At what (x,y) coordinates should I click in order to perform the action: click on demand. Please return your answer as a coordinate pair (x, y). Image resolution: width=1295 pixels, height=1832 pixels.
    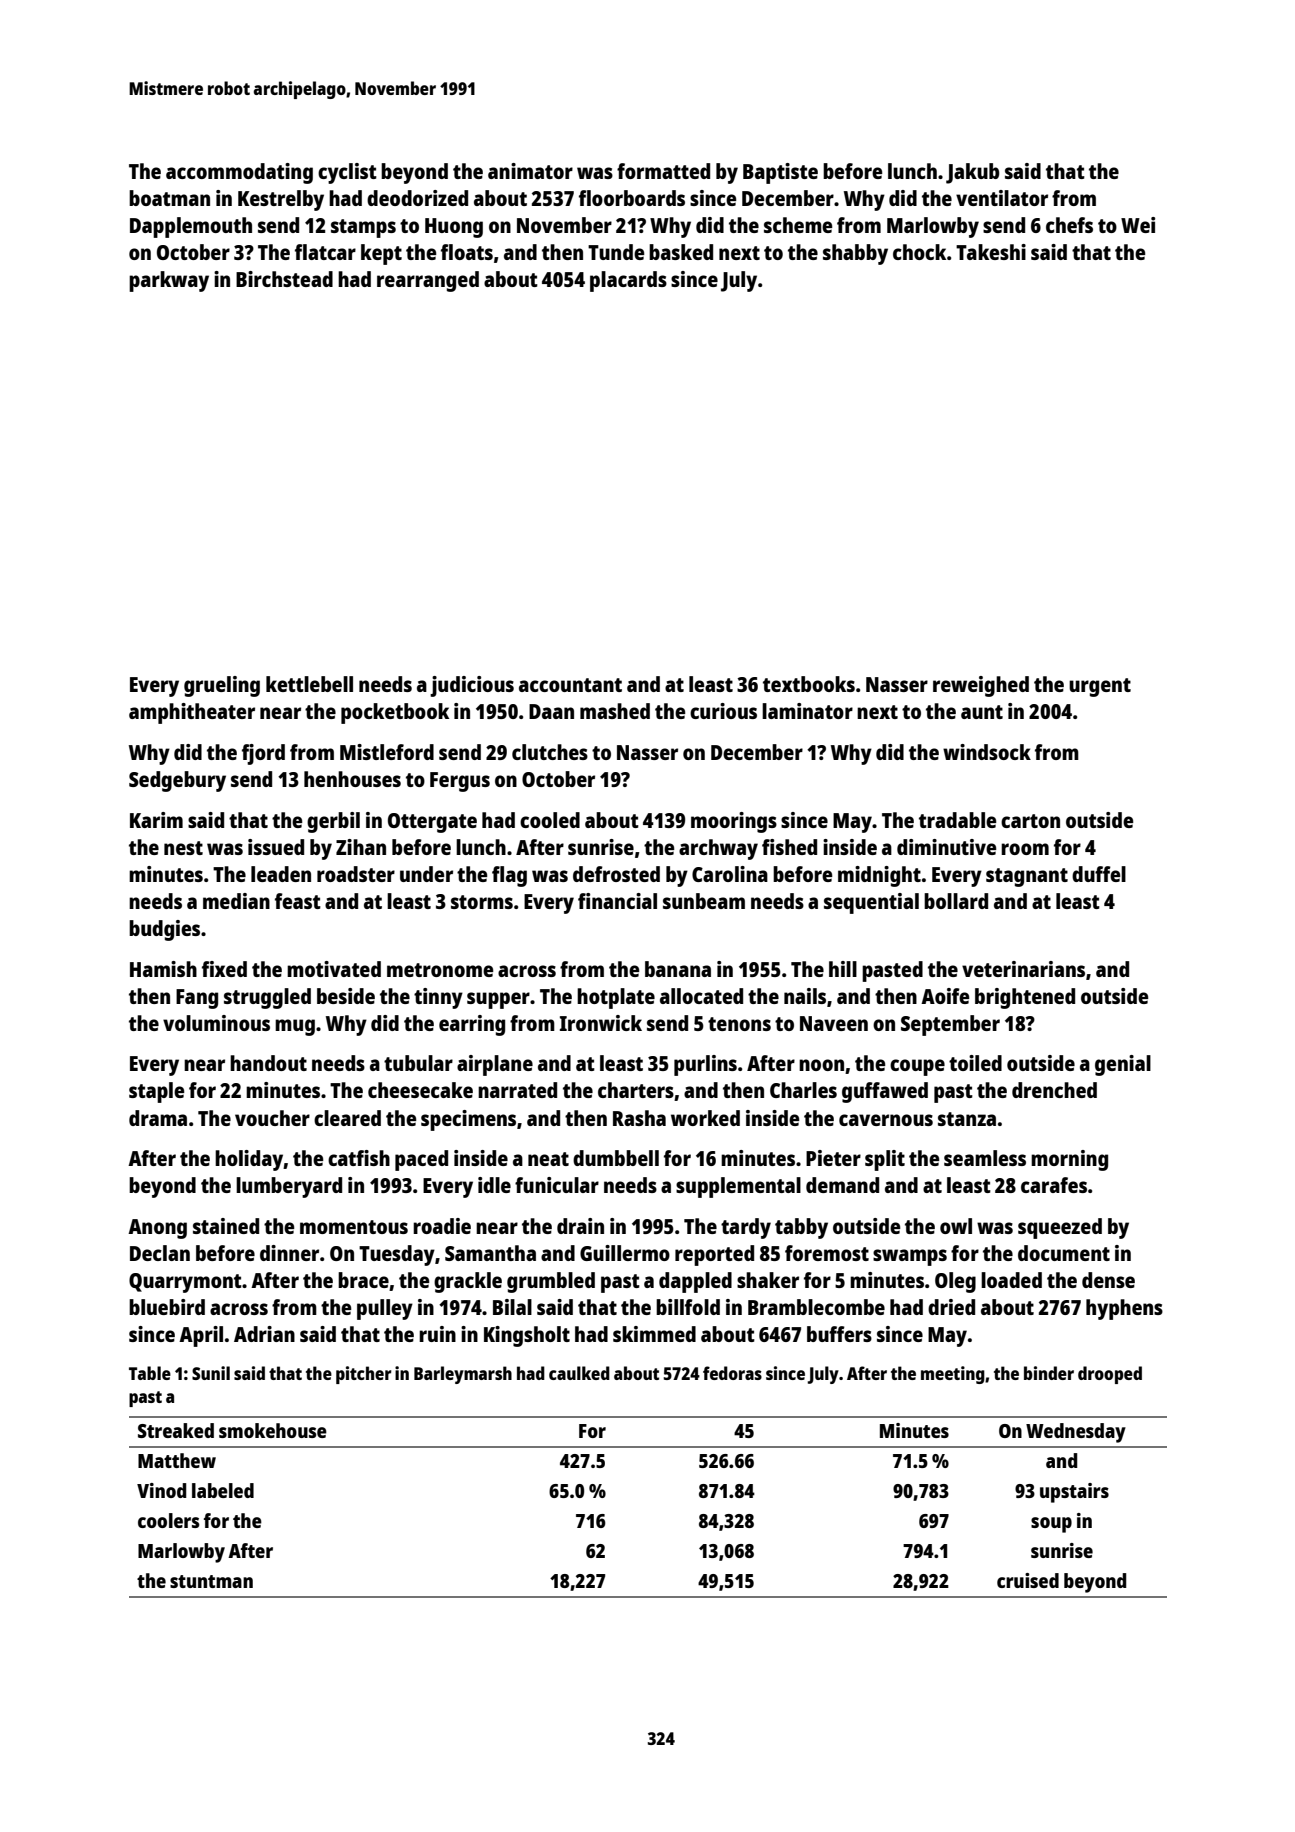
    Looking at the image, I should click on (842, 1185).
